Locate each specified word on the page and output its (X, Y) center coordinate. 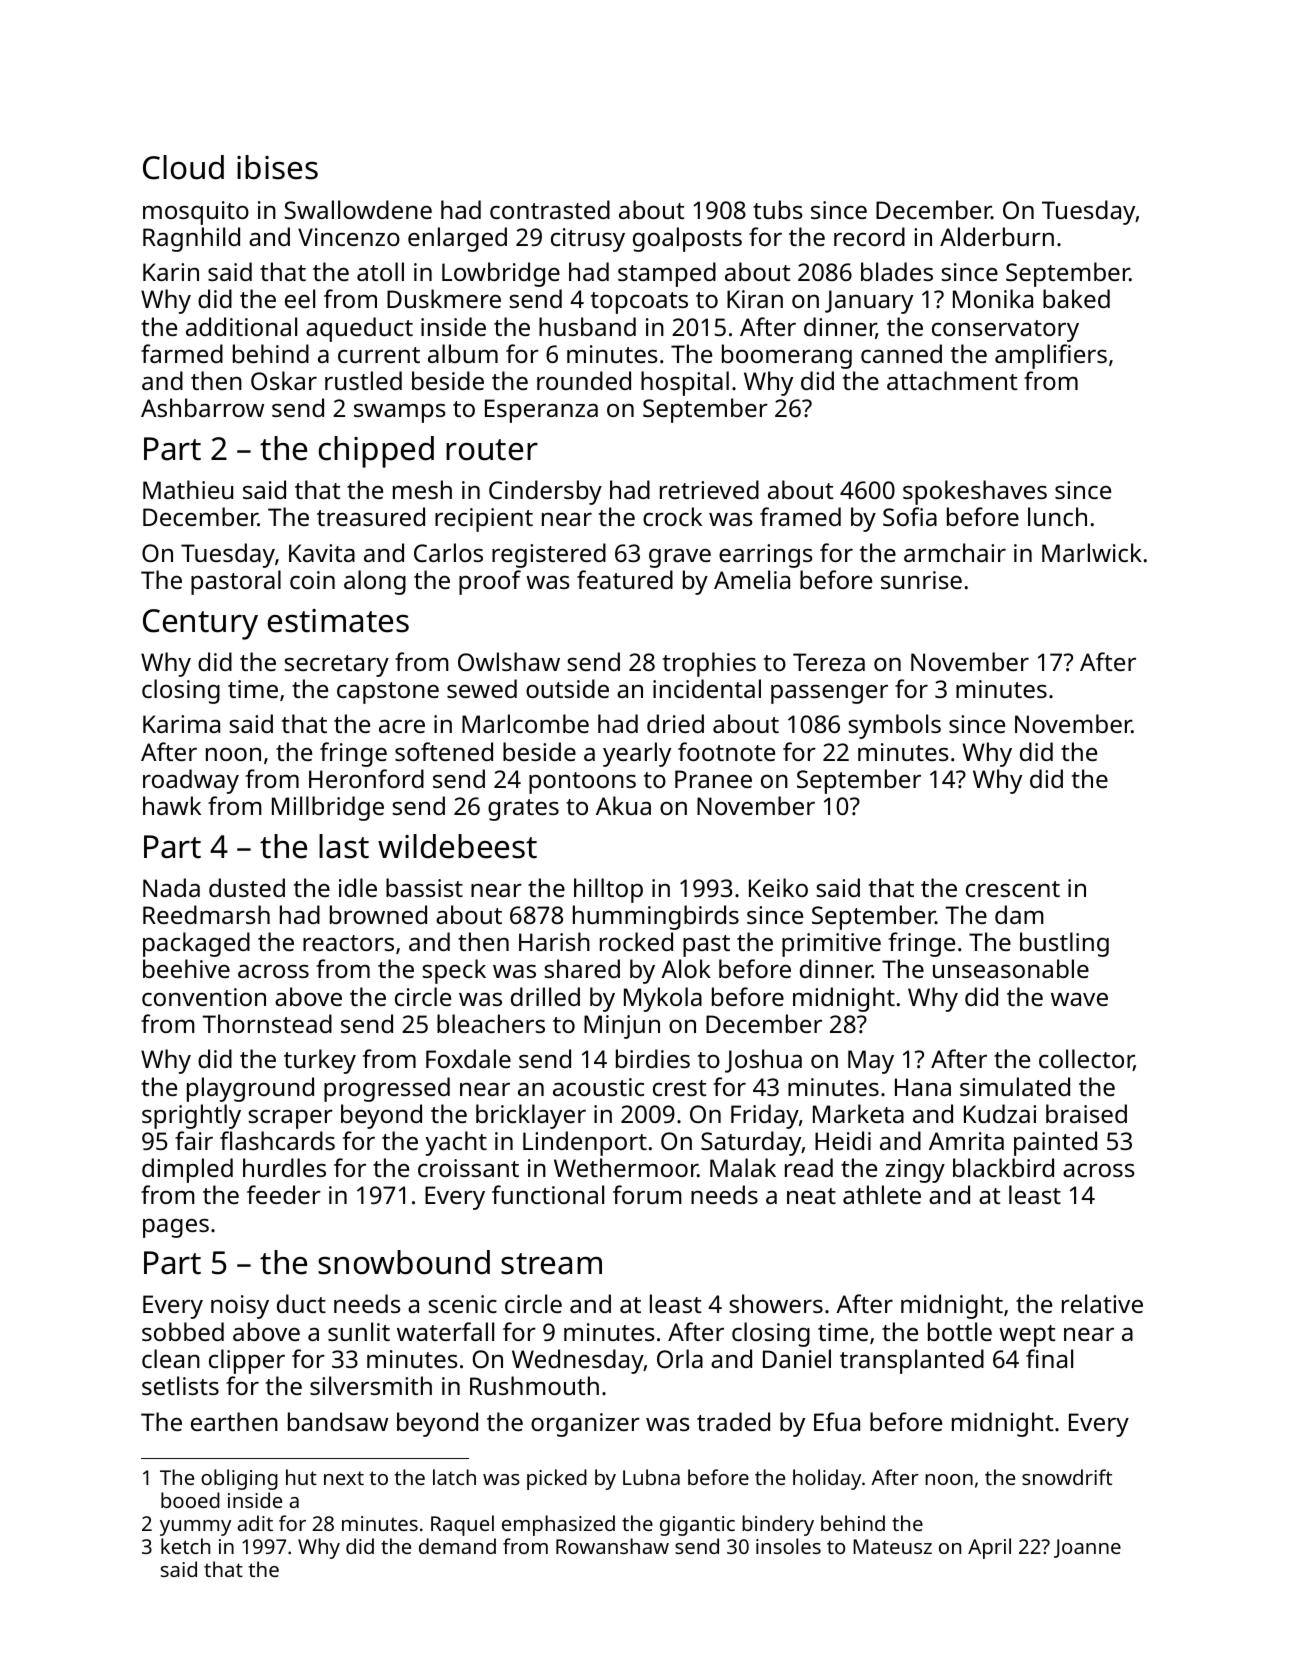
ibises (277, 167)
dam (1019, 914)
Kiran (755, 299)
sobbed (183, 1331)
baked (1076, 298)
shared (582, 968)
